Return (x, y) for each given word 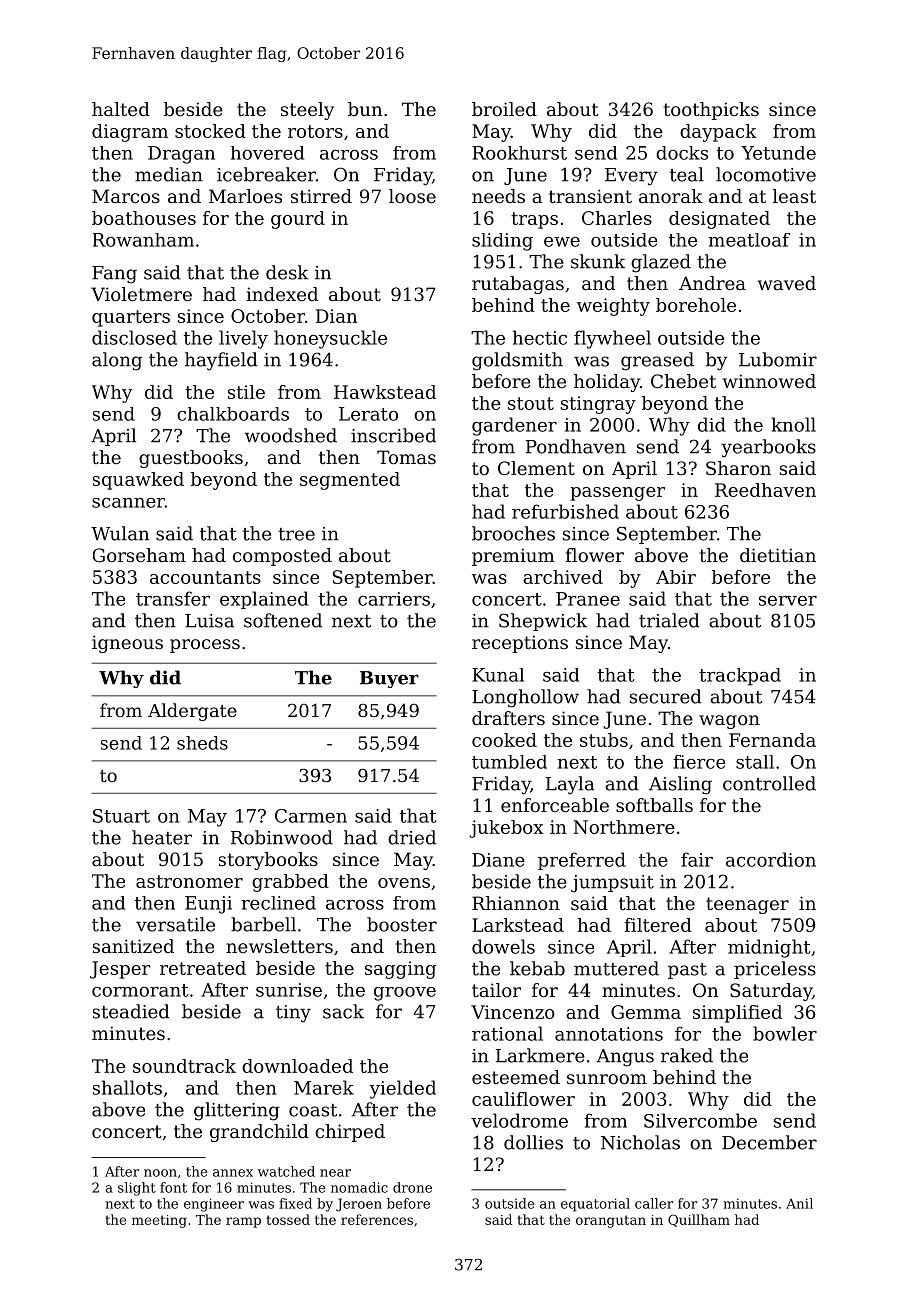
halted (121, 109)
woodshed (291, 435)
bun (365, 109)
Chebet (683, 381)
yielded (402, 1089)
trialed (669, 620)
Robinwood (282, 837)
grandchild (259, 1133)
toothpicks (711, 111)
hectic (540, 337)
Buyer (389, 679)
